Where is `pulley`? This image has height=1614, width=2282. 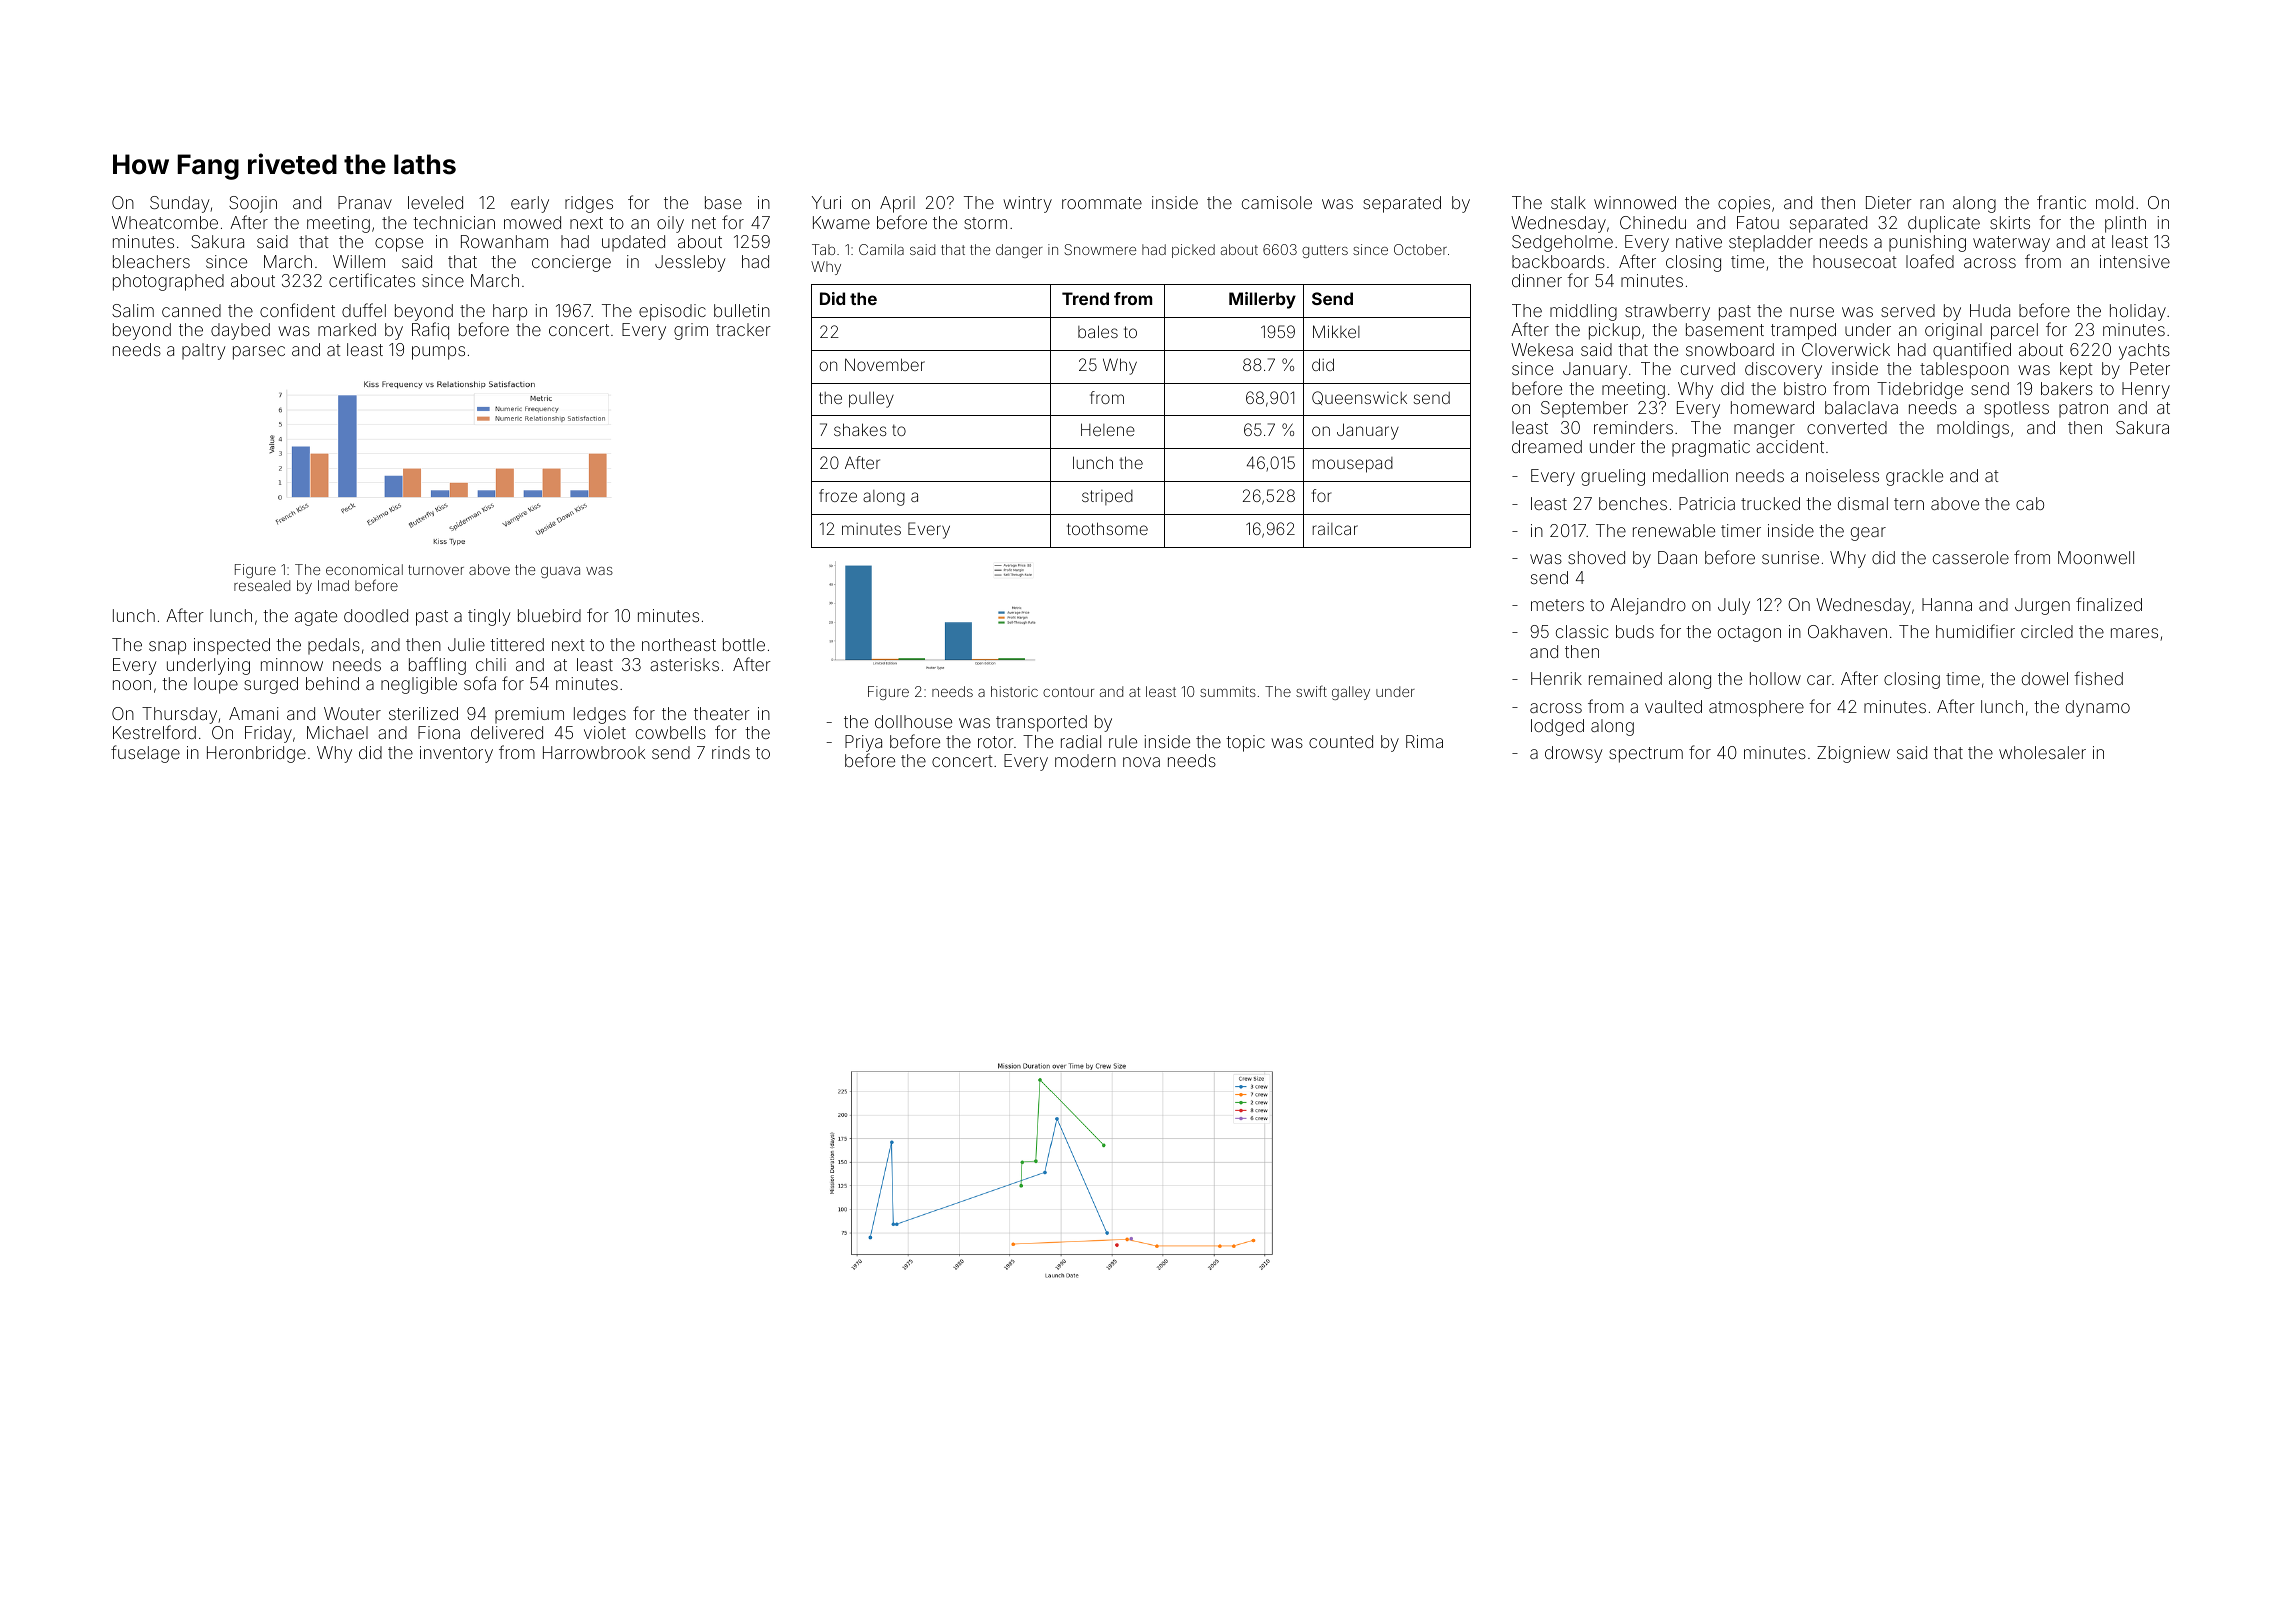
pulley is located at coordinates (871, 399).
